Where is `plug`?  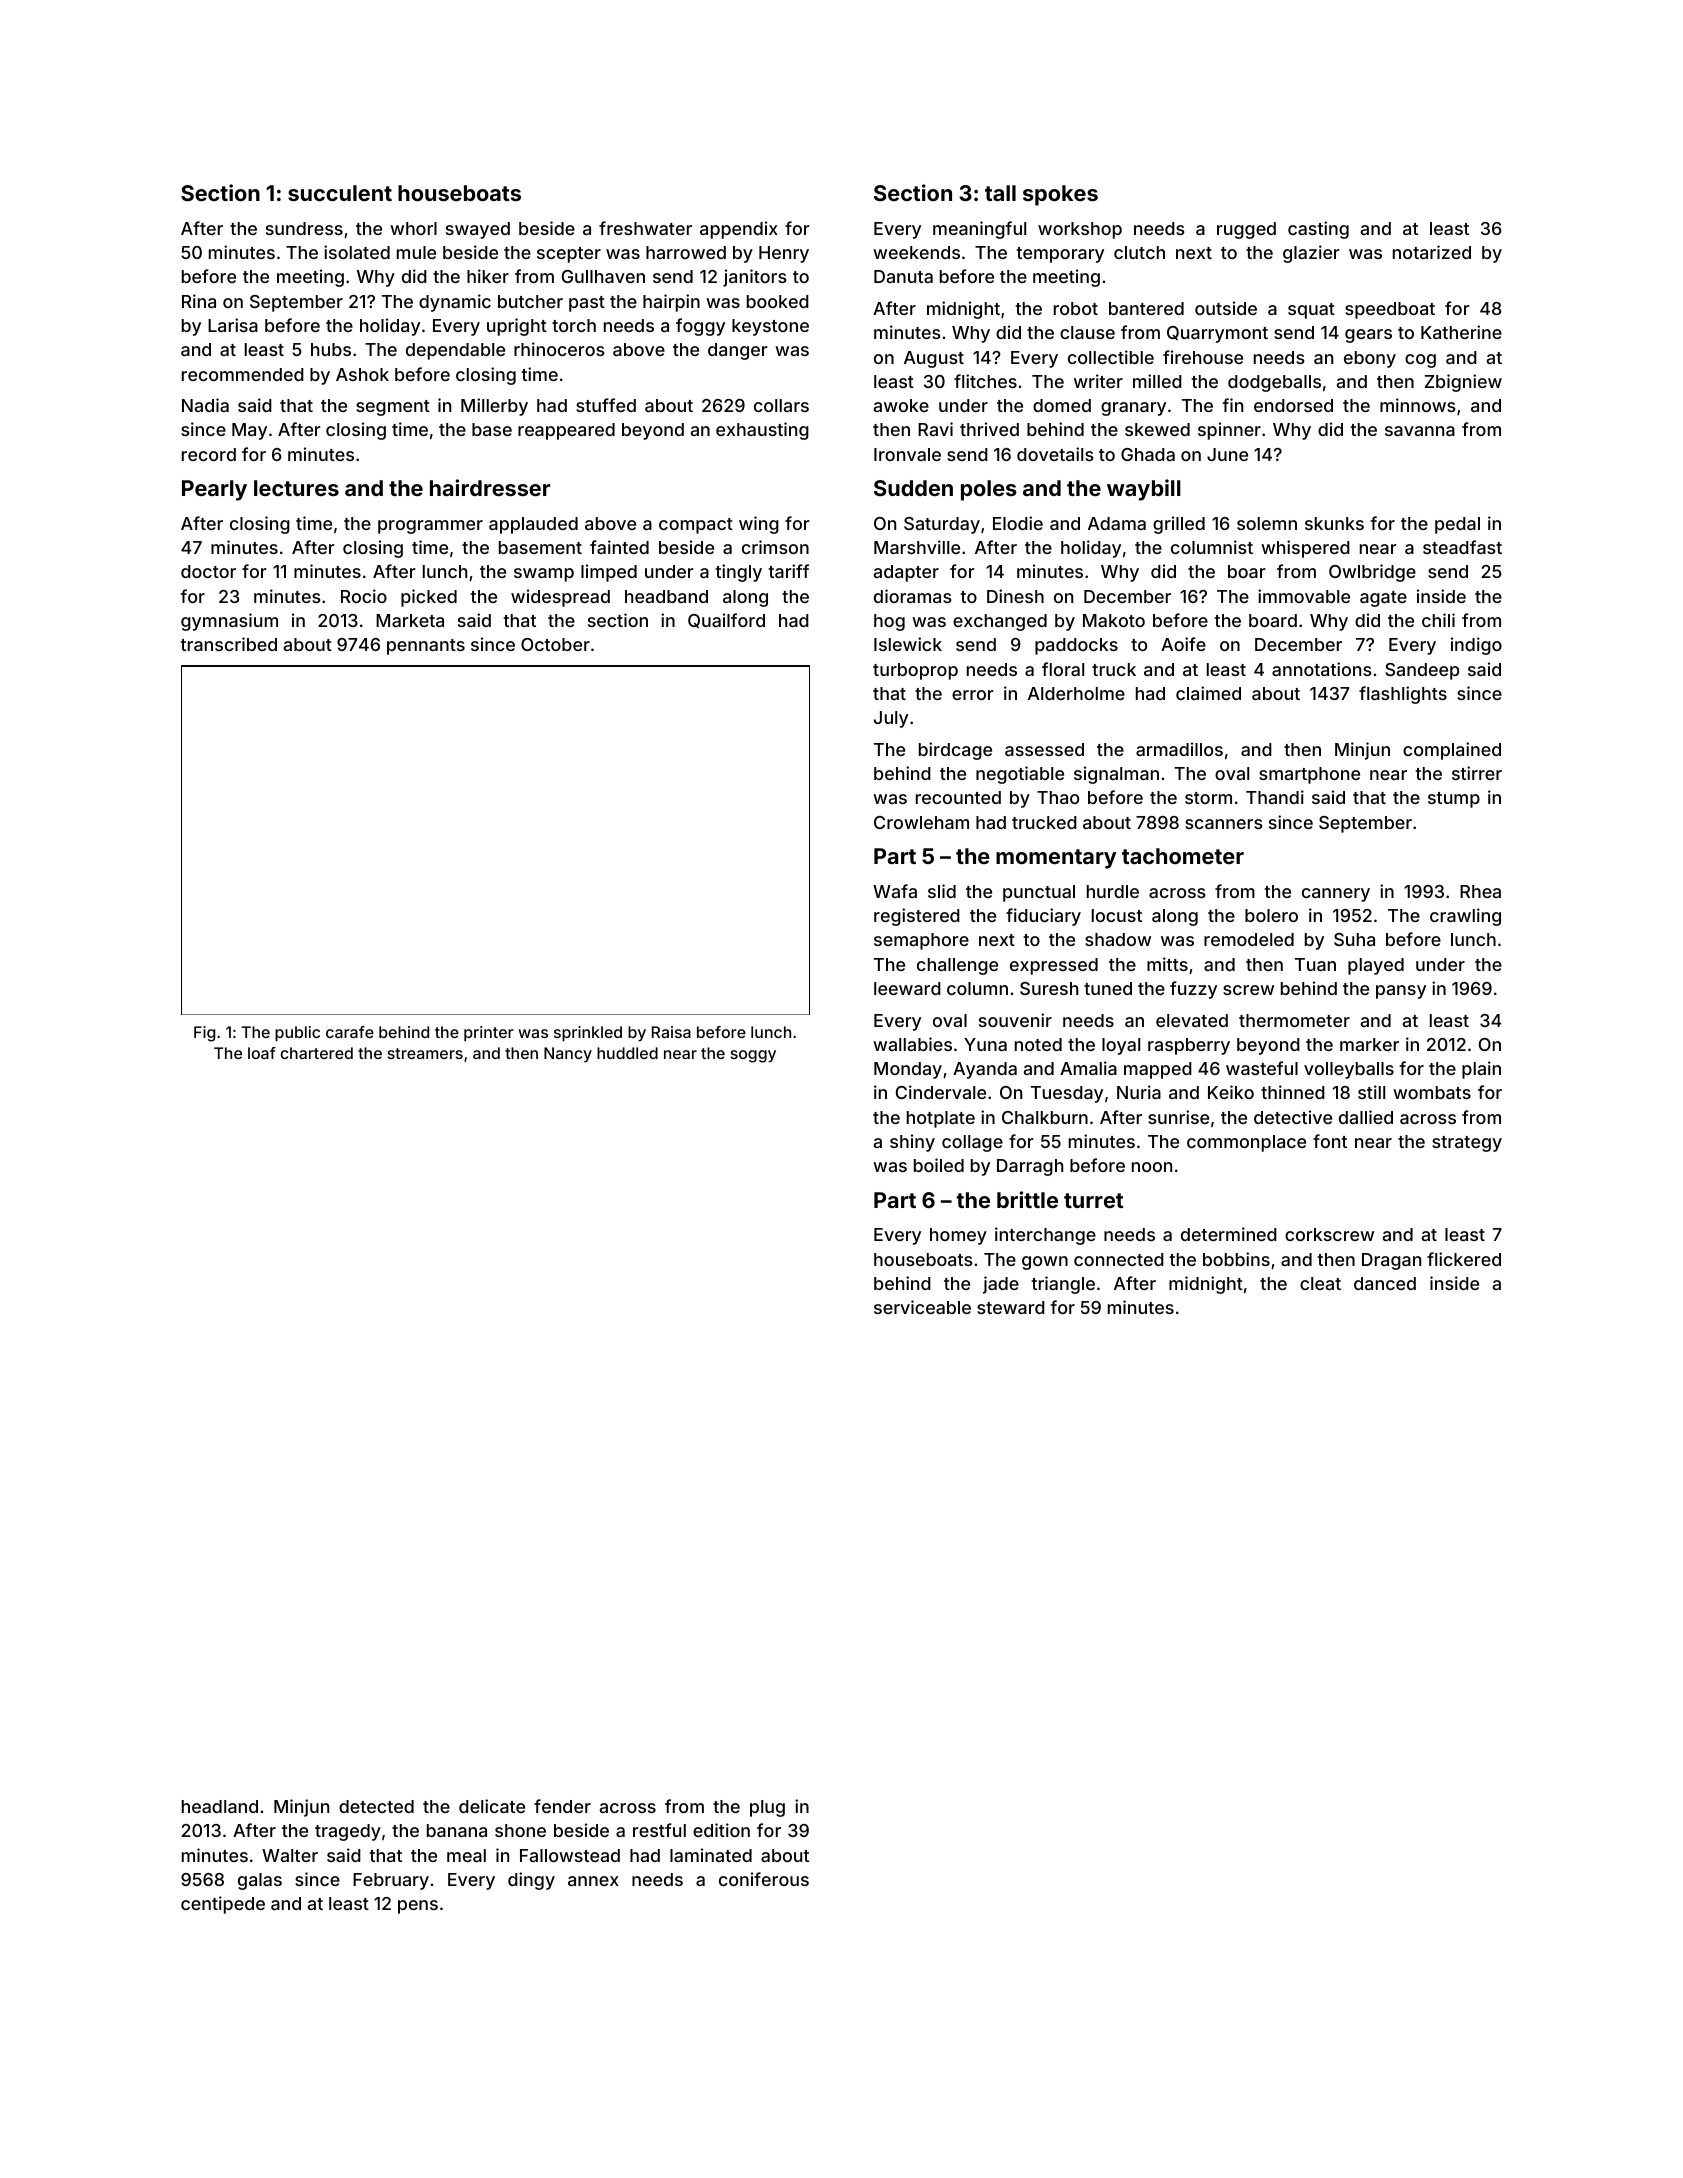
plug is located at coordinates (767, 1808).
